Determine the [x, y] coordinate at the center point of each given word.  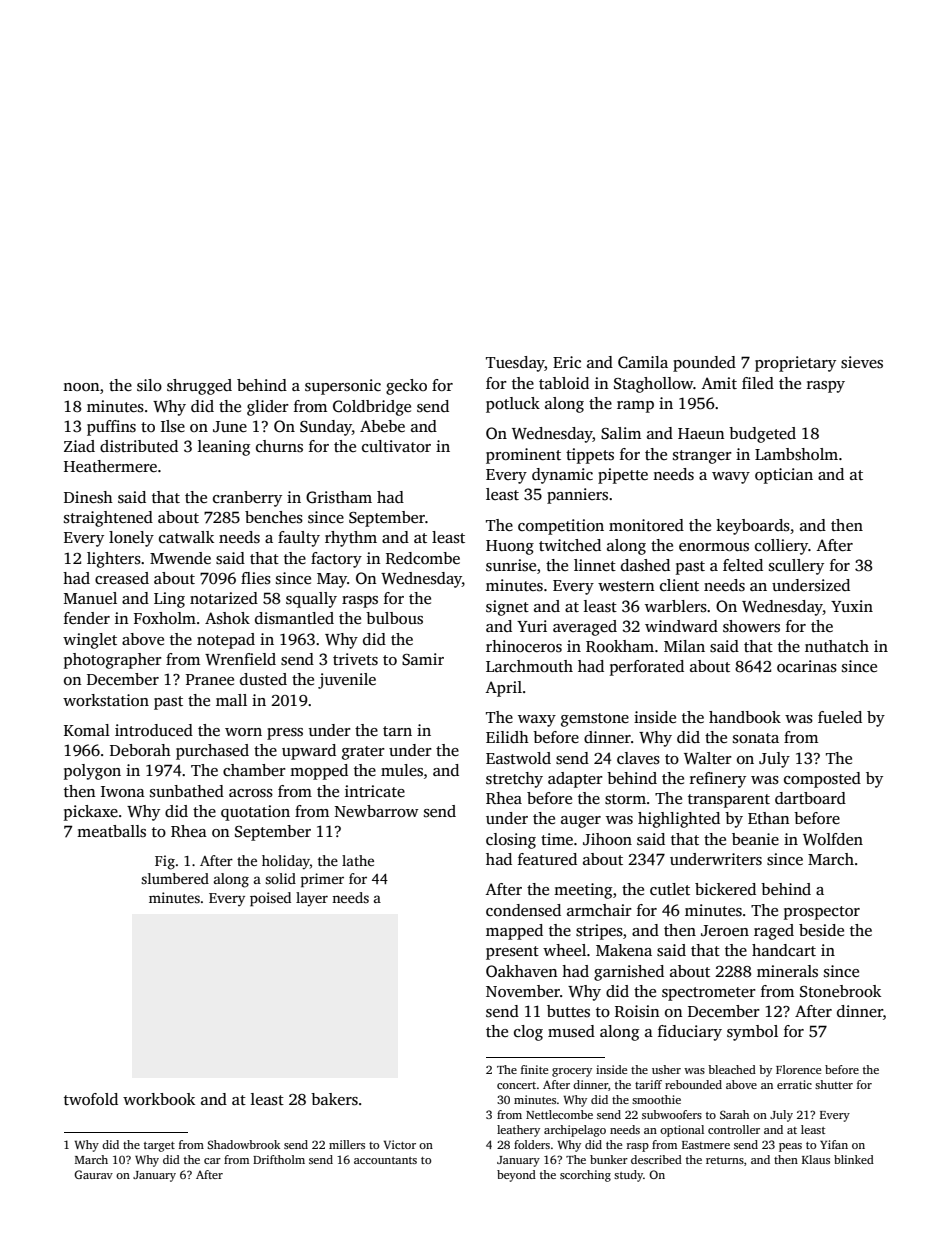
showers [751, 626]
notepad [226, 641]
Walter [708, 758]
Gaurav [93, 1174]
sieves [862, 362]
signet [507, 608]
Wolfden [833, 839]
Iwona [123, 791]
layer [312, 899]
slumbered [175, 878]
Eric [567, 362]
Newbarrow [376, 811]
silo [149, 385]
